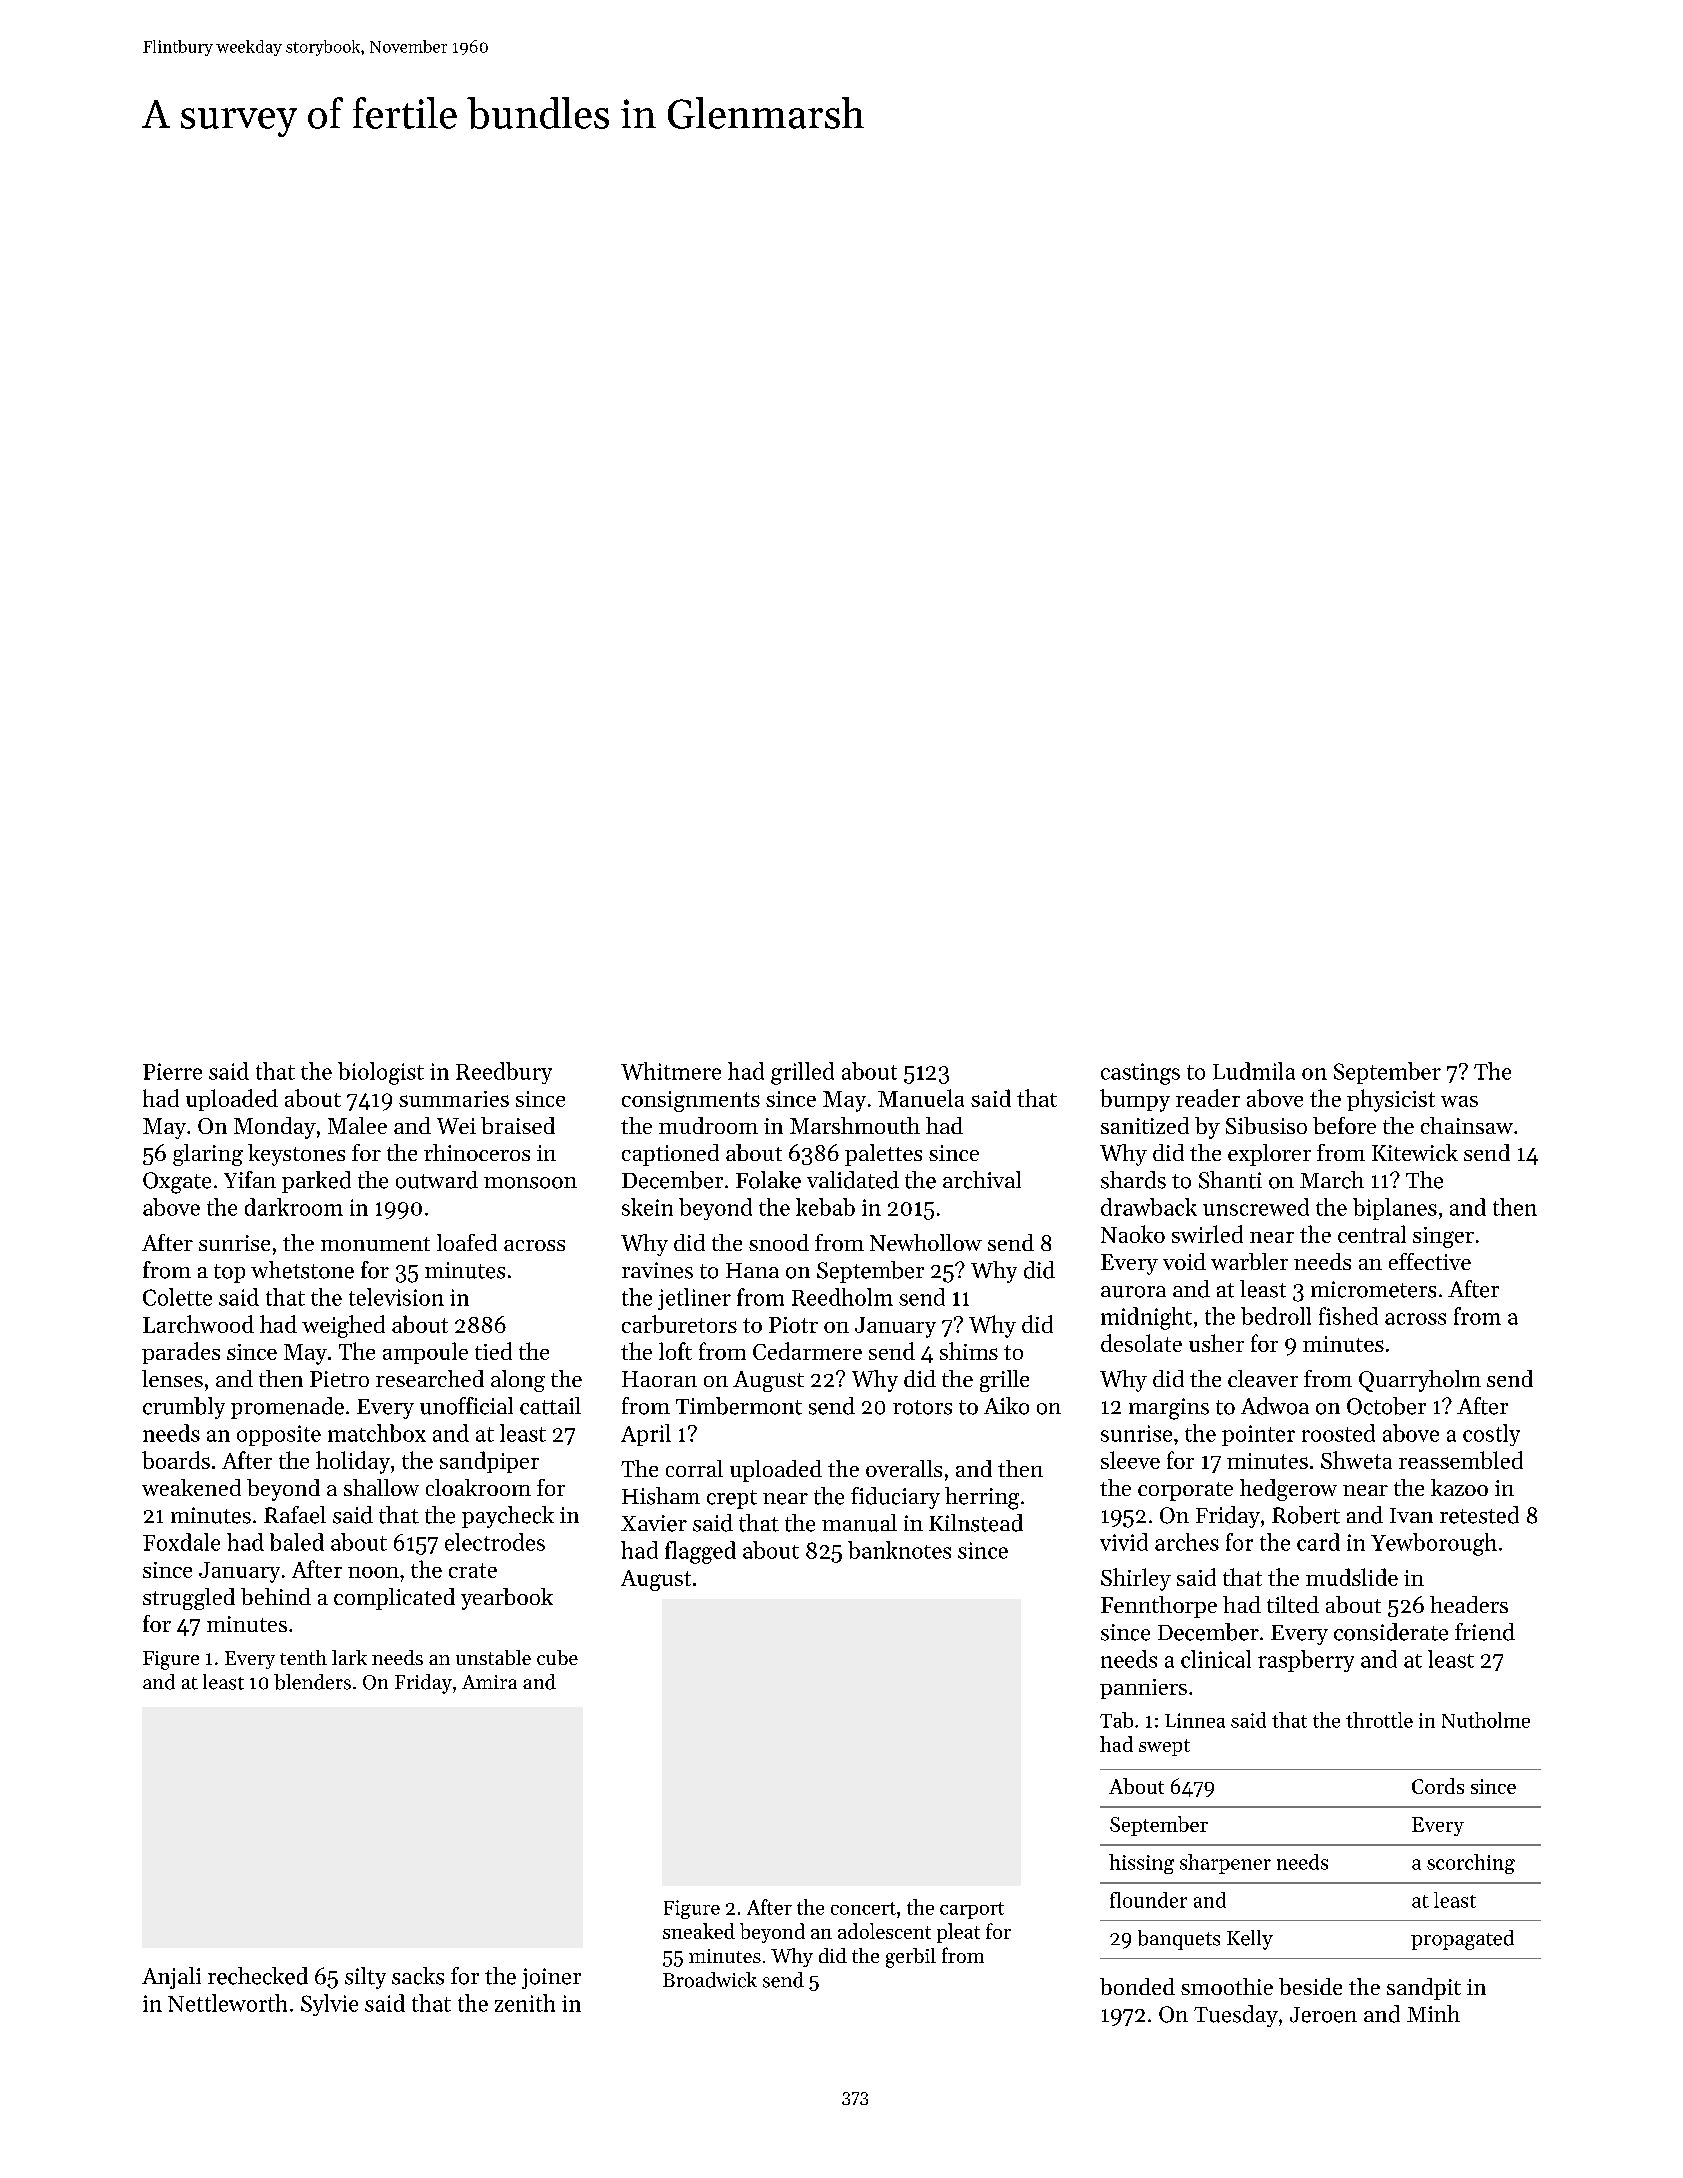 The width and height of the screenshot is (1683, 2178). I want to click on Ludmila, so click(1254, 1071).
